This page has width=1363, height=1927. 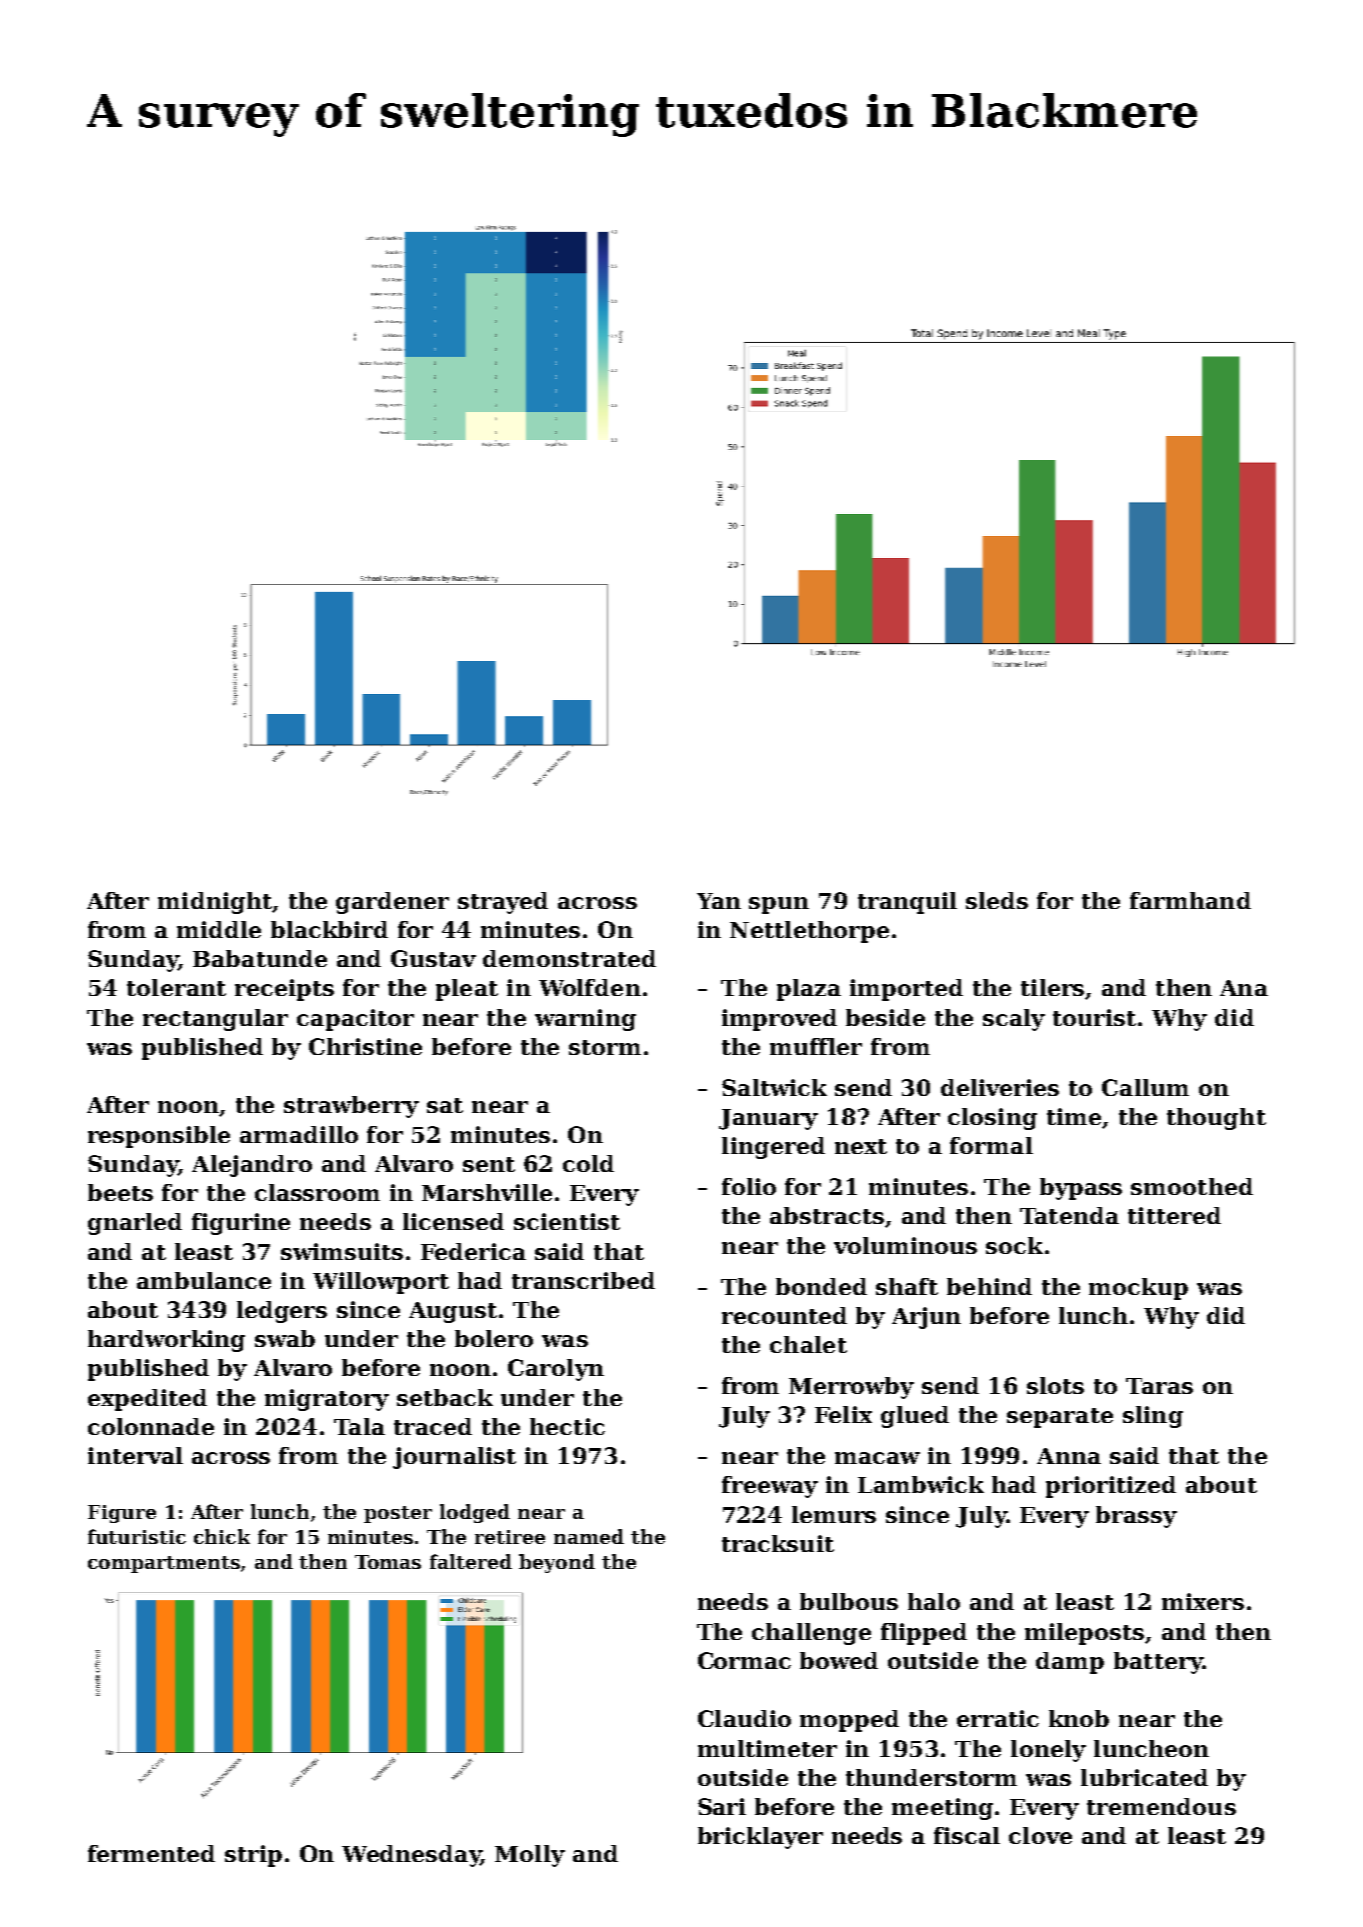 I want to click on Yan, so click(x=719, y=901).
